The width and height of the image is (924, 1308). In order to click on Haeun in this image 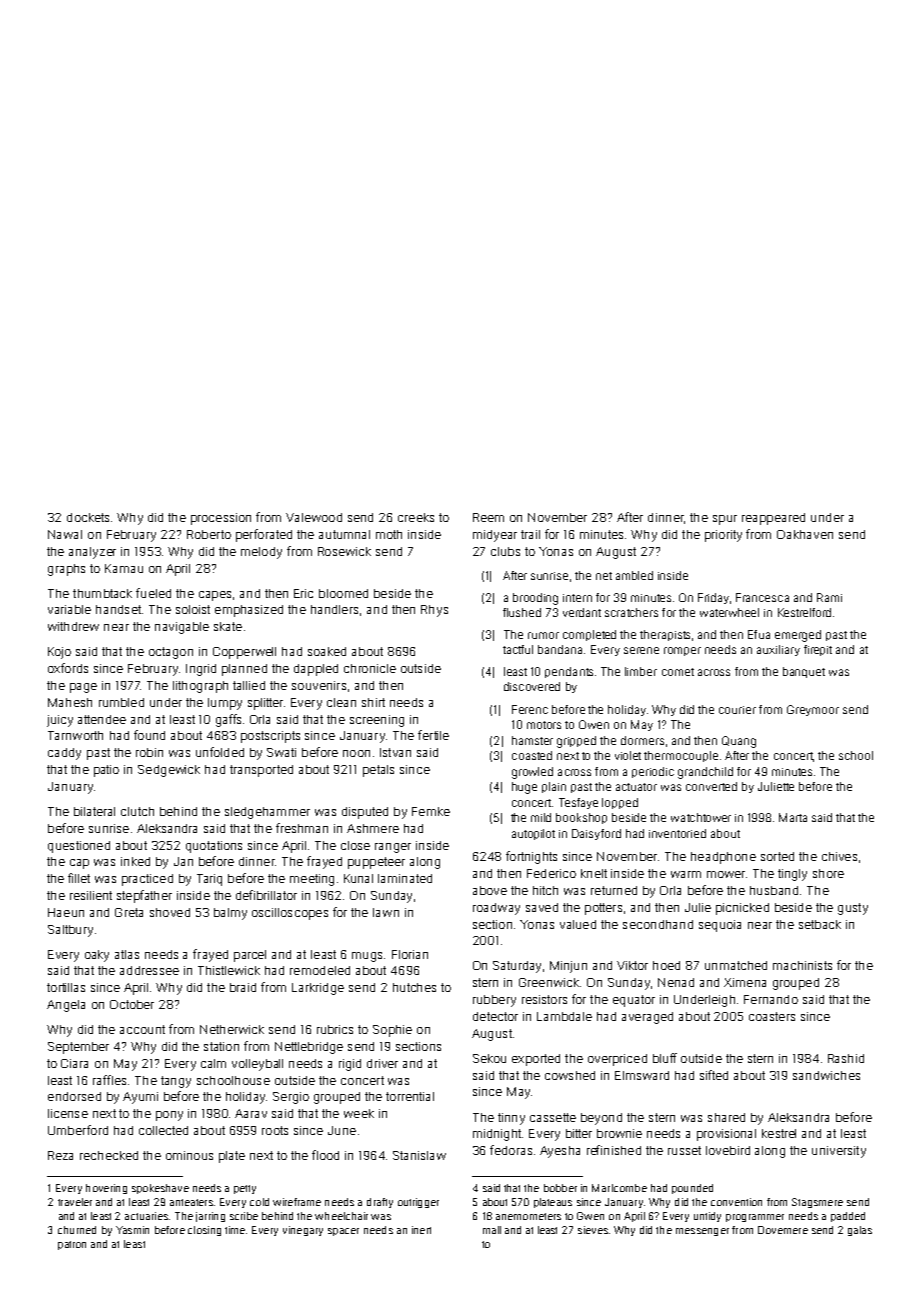, I will do `click(66, 912)`.
